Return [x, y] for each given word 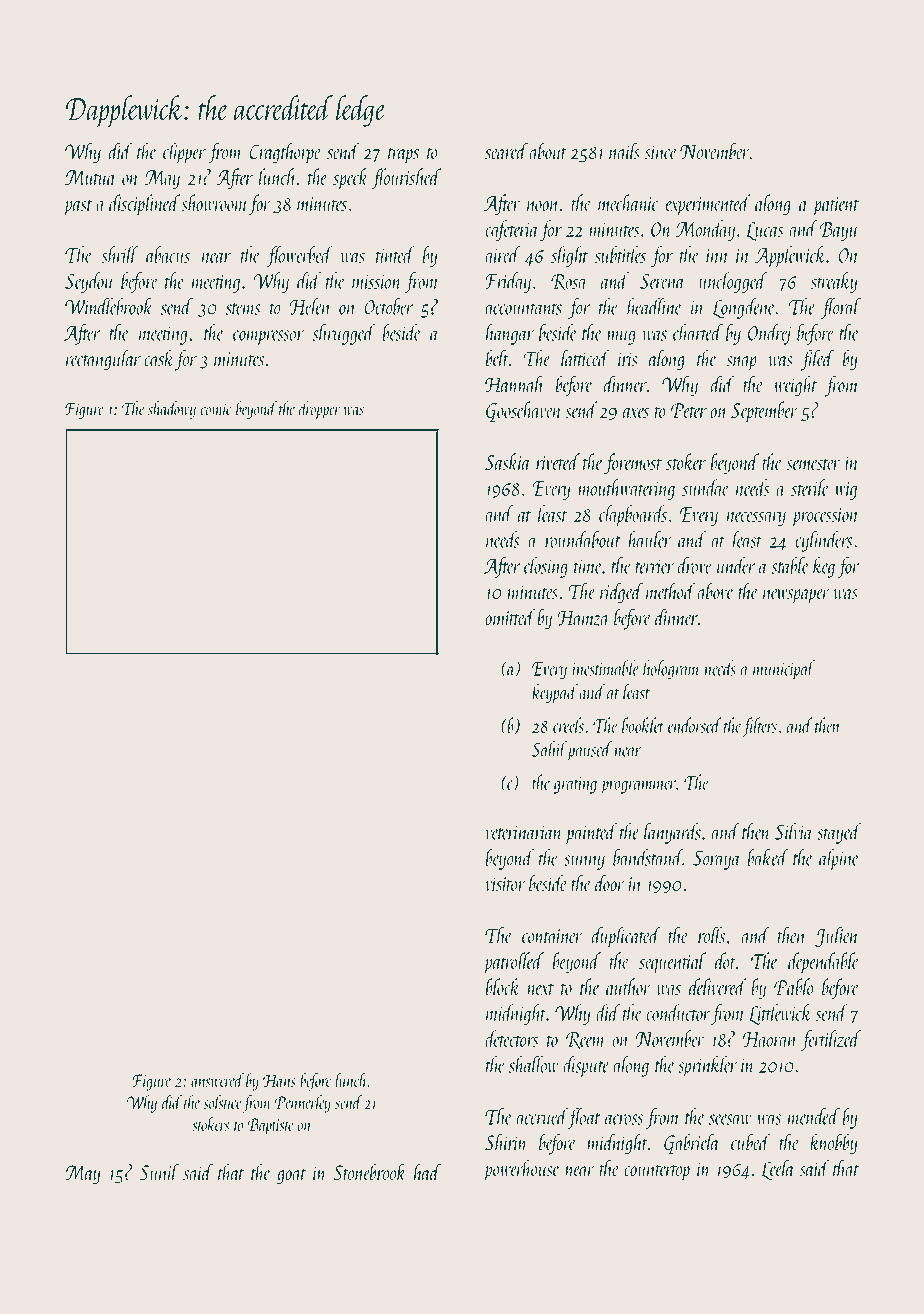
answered [217, 1080]
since [661, 152]
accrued [542, 1116]
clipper [184, 153]
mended [814, 1116]
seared [506, 151]
